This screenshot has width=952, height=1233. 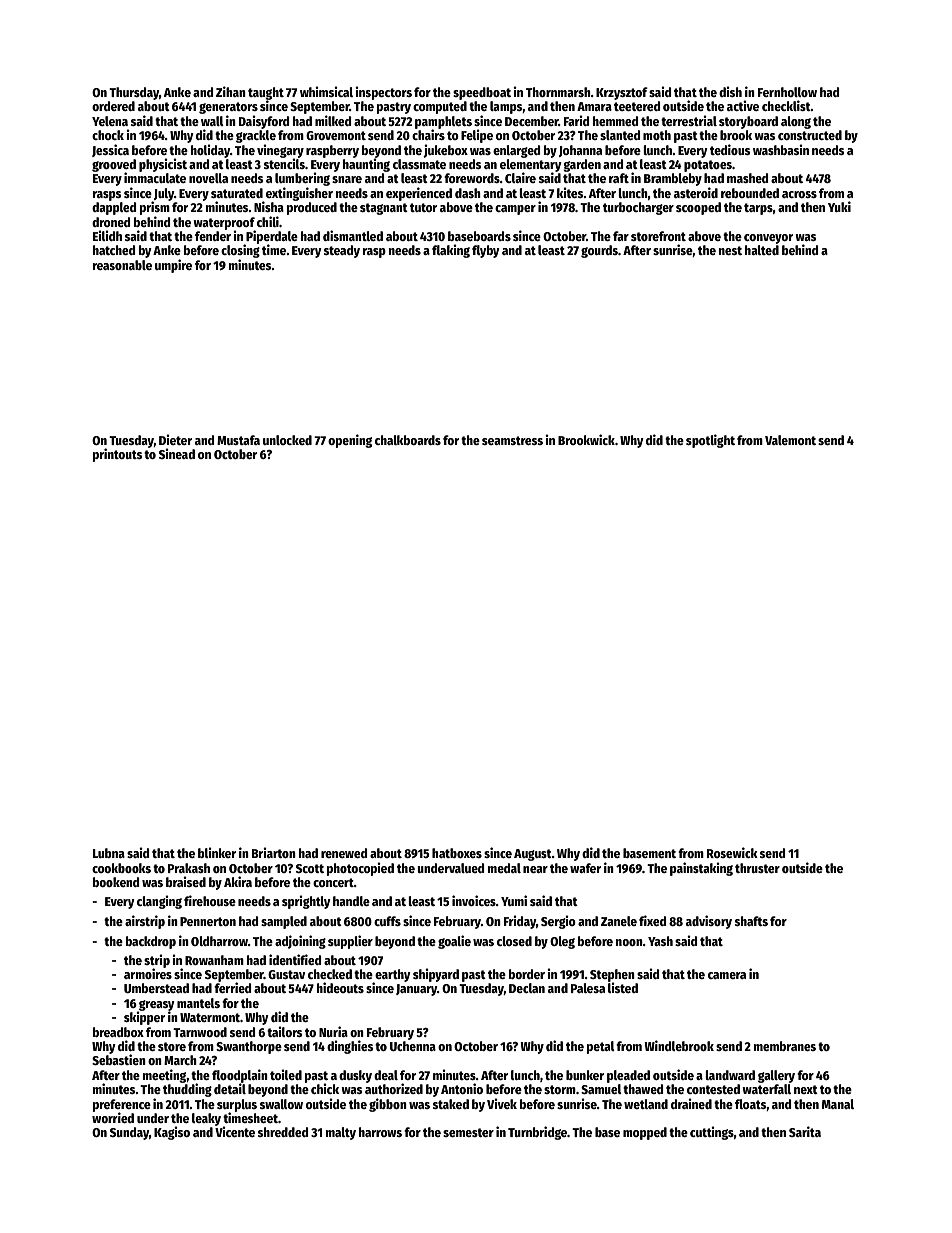 What do you see at coordinates (134, 93) in the screenshot?
I see `Thursday` at bounding box center [134, 93].
